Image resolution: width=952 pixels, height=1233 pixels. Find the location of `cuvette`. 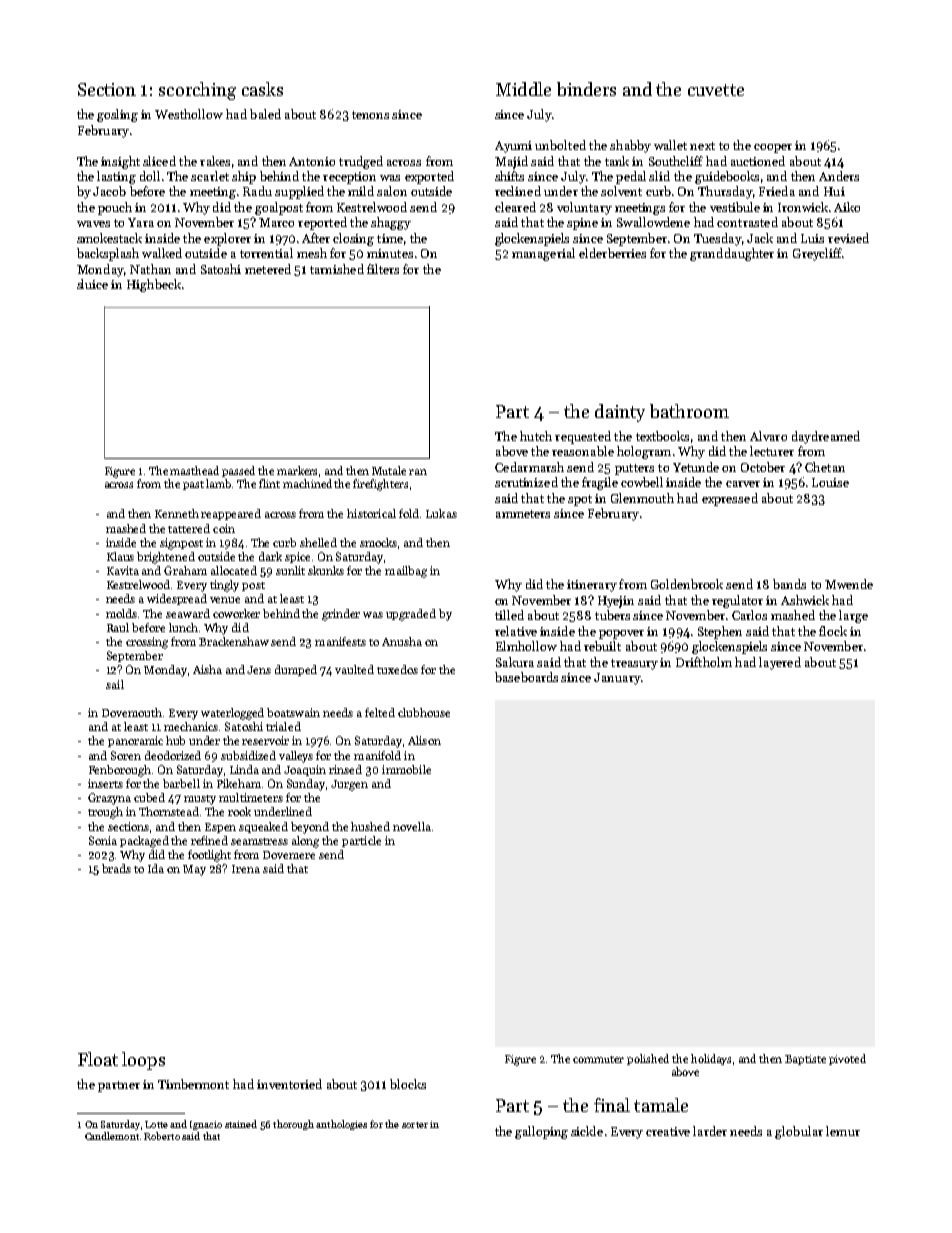

cuvette is located at coordinates (716, 90).
